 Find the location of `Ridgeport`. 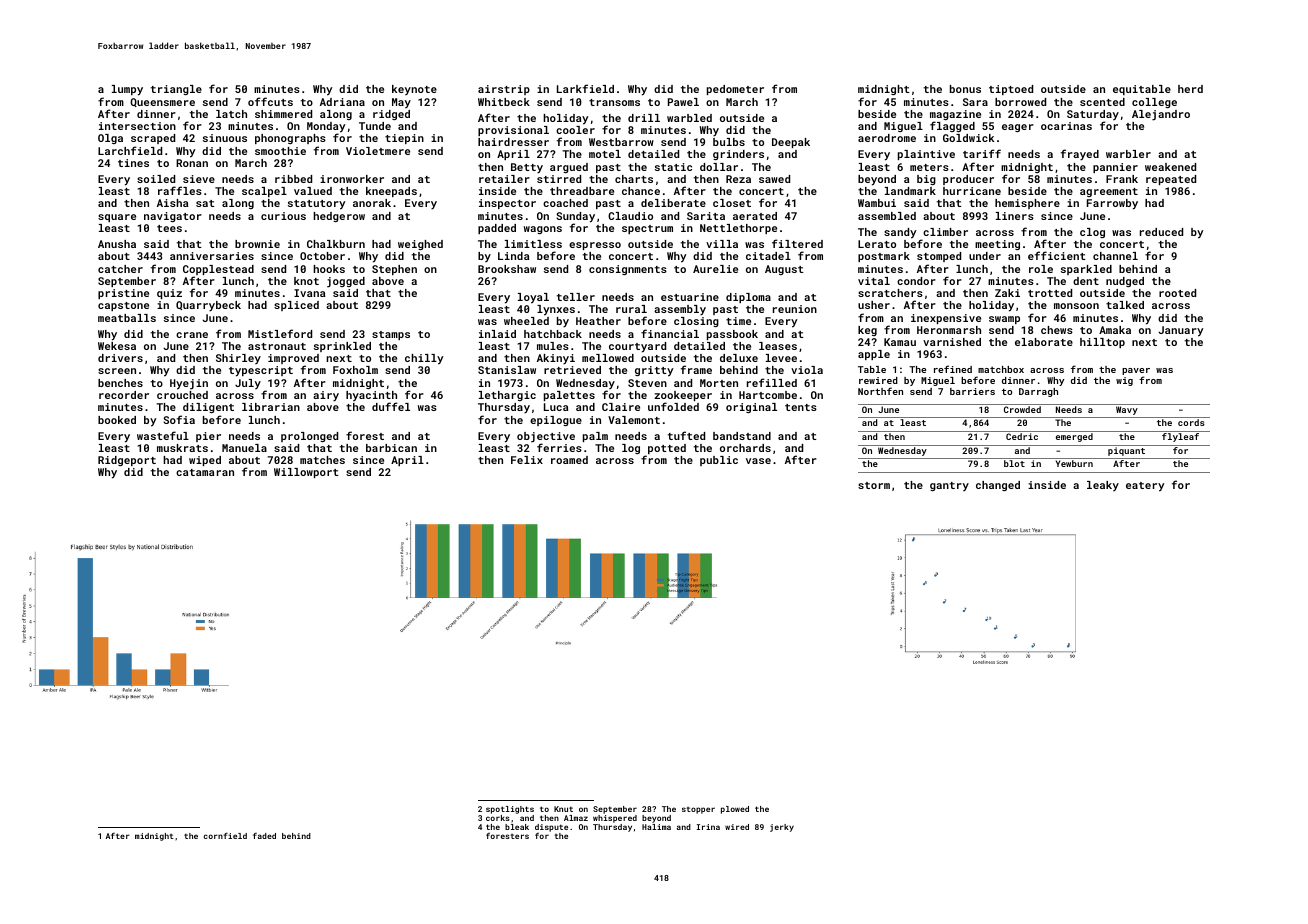

Ridgeport is located at coordinates (127, 461).
